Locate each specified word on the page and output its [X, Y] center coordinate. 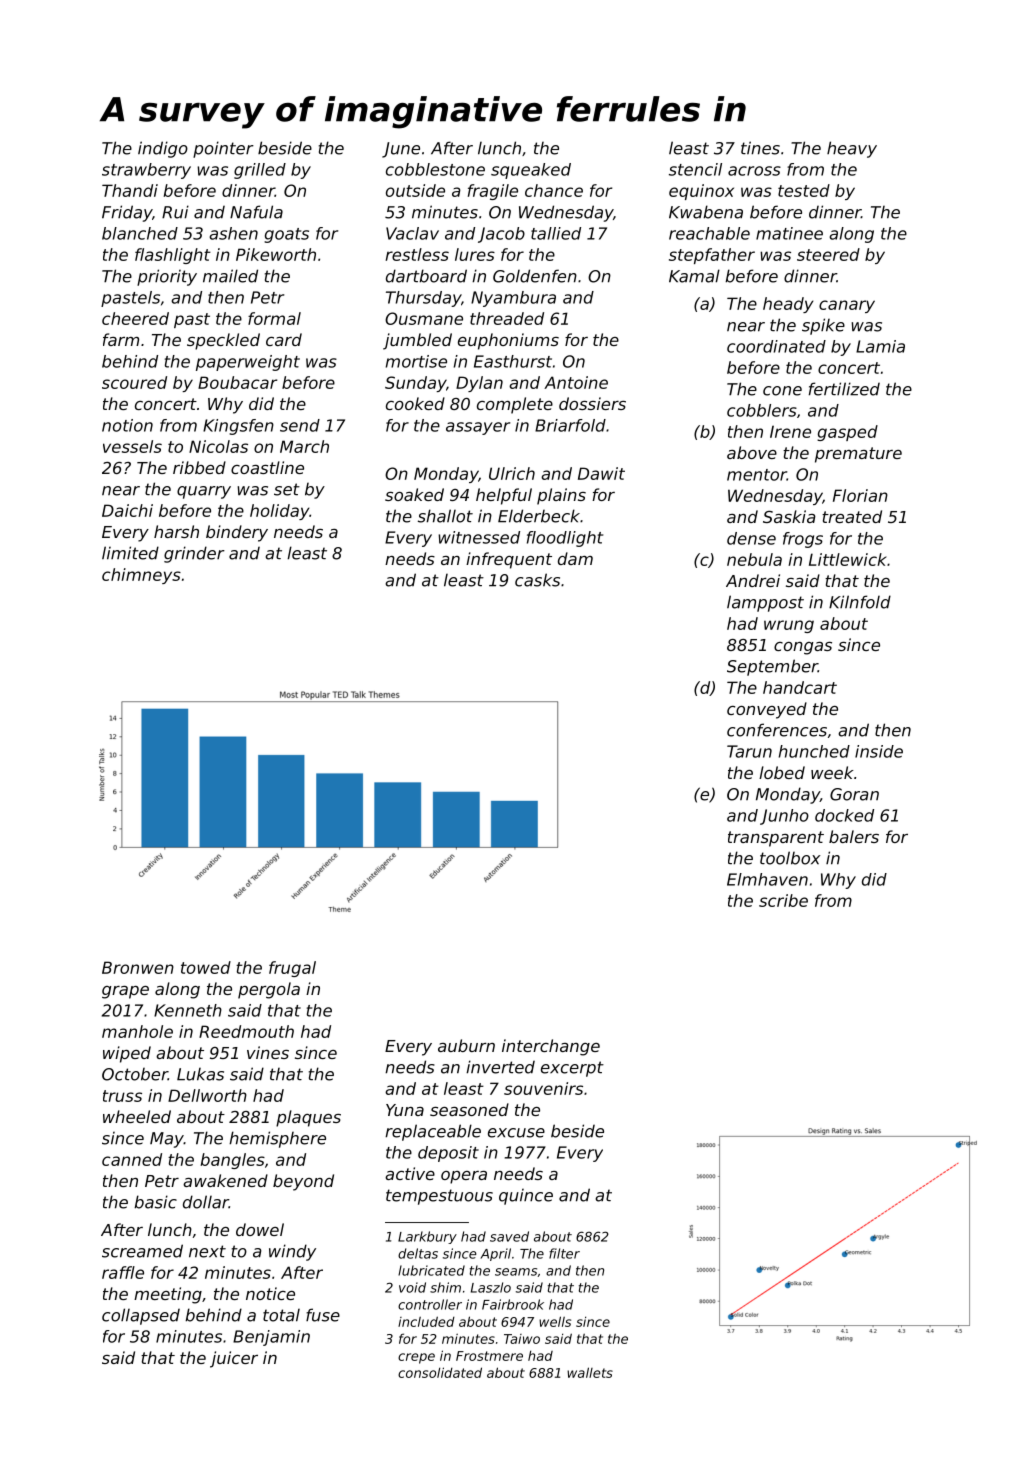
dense [751, 538]
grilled [260, 171]
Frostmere [489, 1356]
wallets [590, 1372]
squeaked [531, 171]
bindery [237, 533]
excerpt [572, 1069]
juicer [234, 1359]
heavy [852, 149]
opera [464, 1177]
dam [575, 558]
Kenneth [188, 1010]
